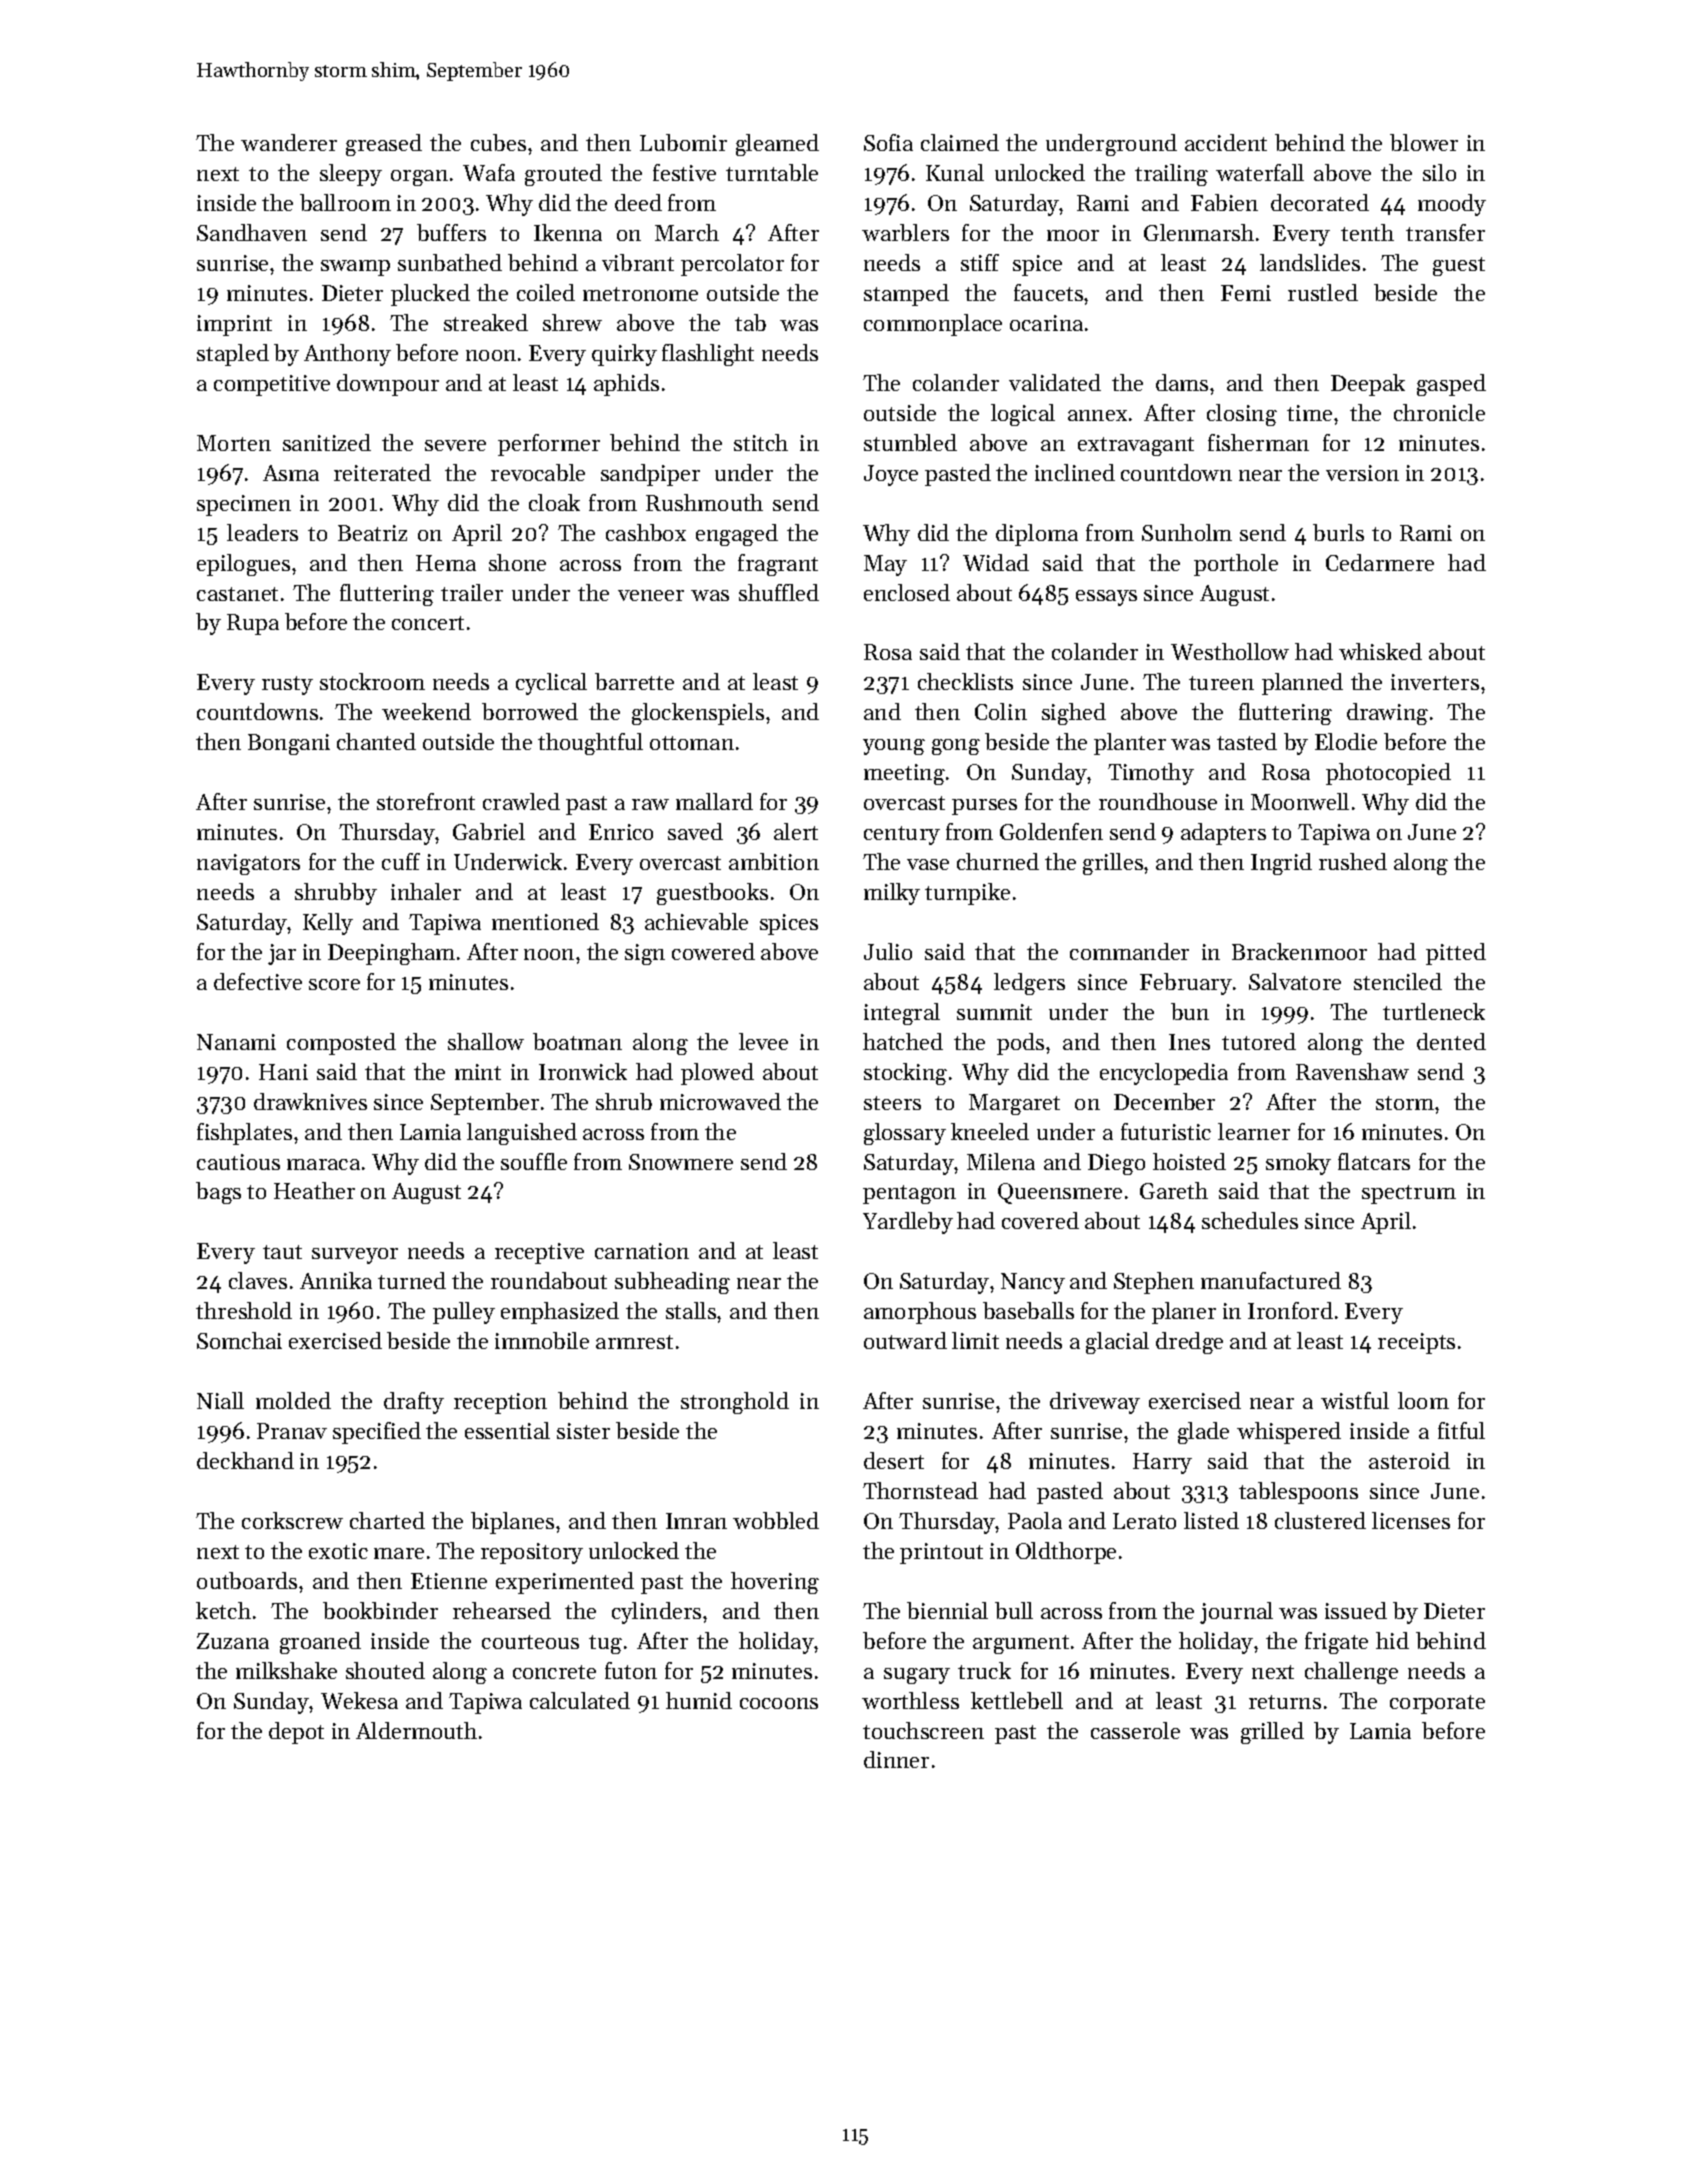 Image resolution: width=1683 pixels, height=2178 pixels. I want to click on integral, so click(902, 1014).
